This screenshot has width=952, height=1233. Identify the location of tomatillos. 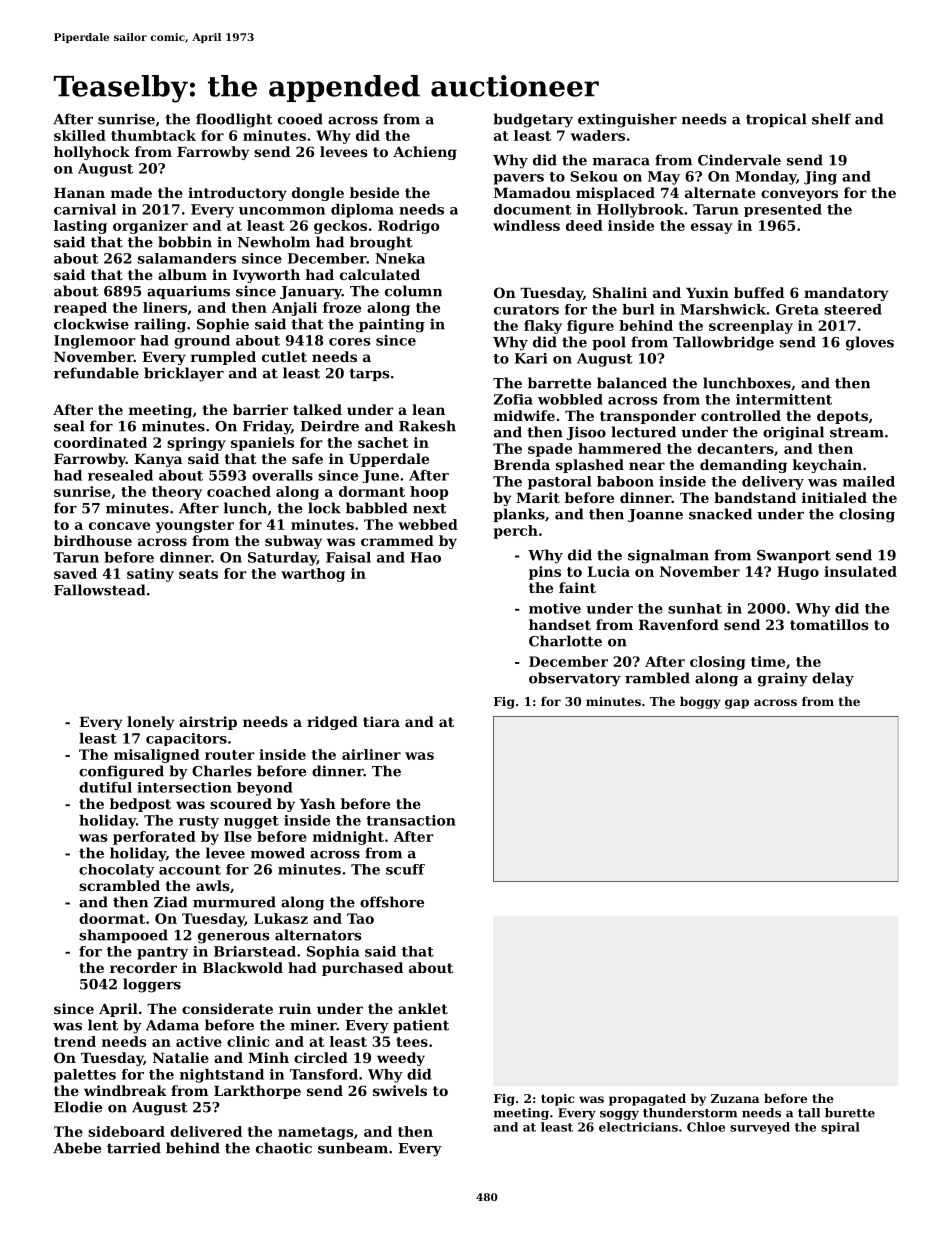
(829, 624).
